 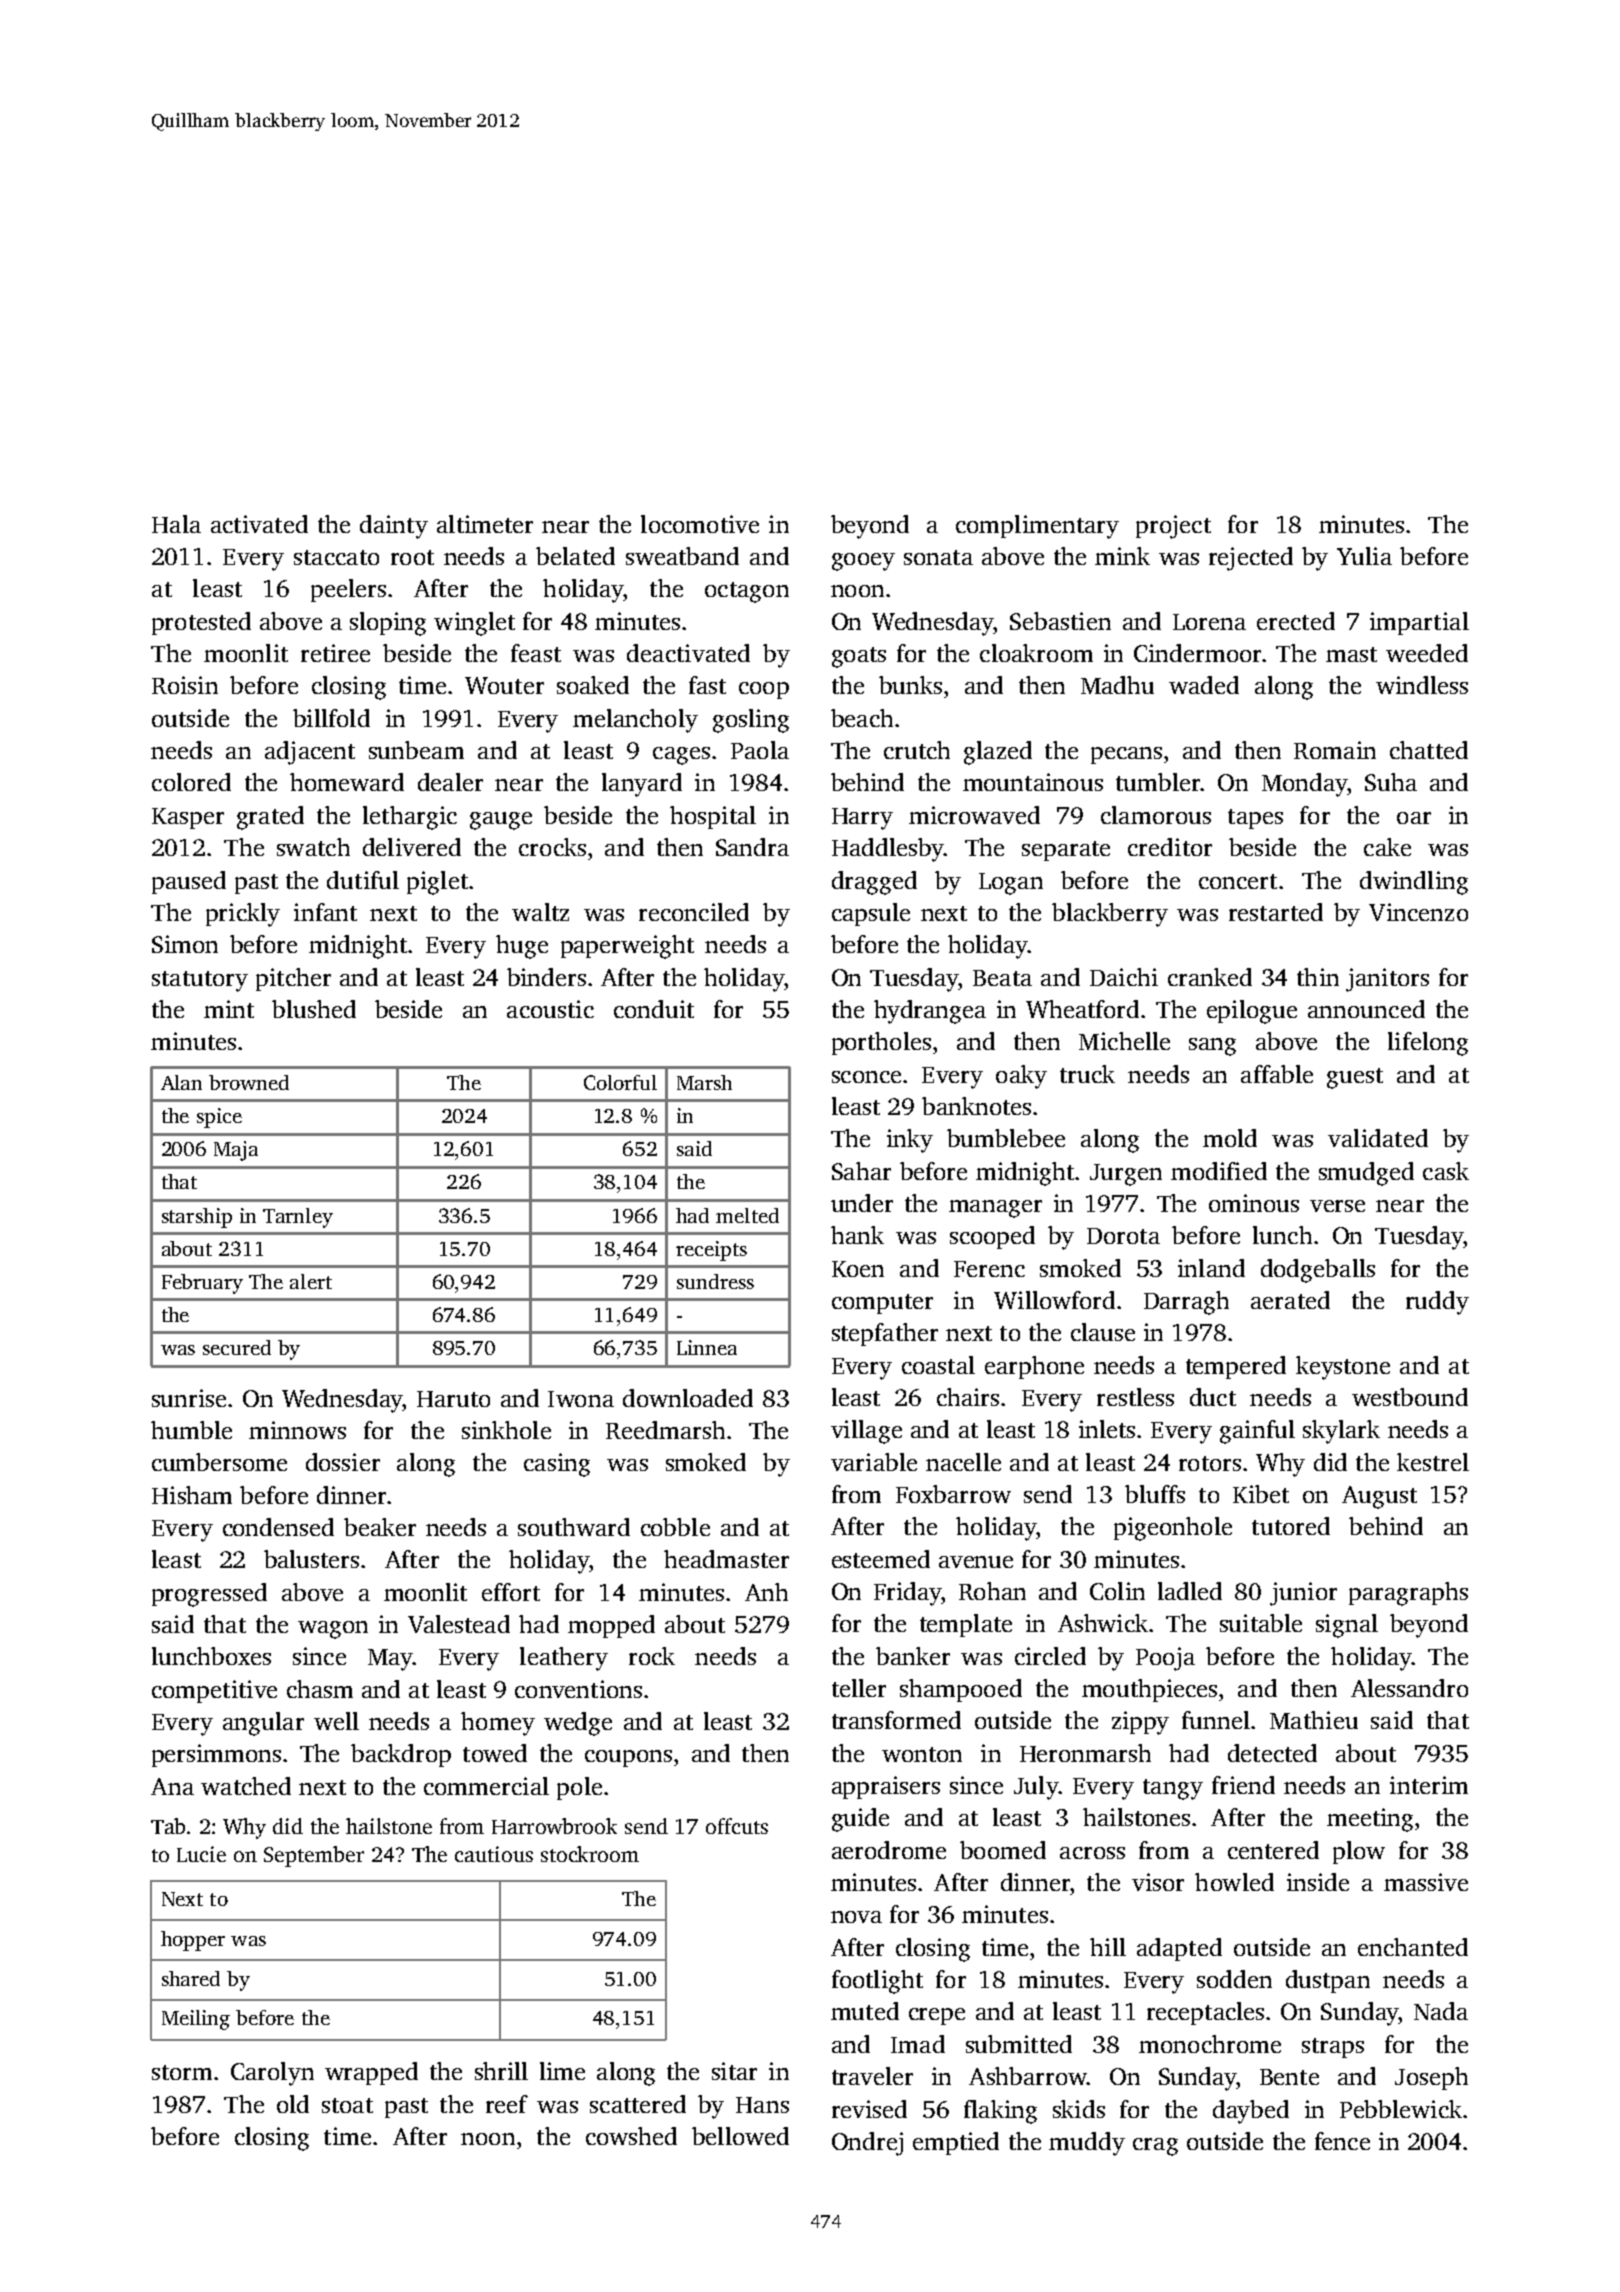 I want to click on Mathieu, so click(x=1314, y=1720).
